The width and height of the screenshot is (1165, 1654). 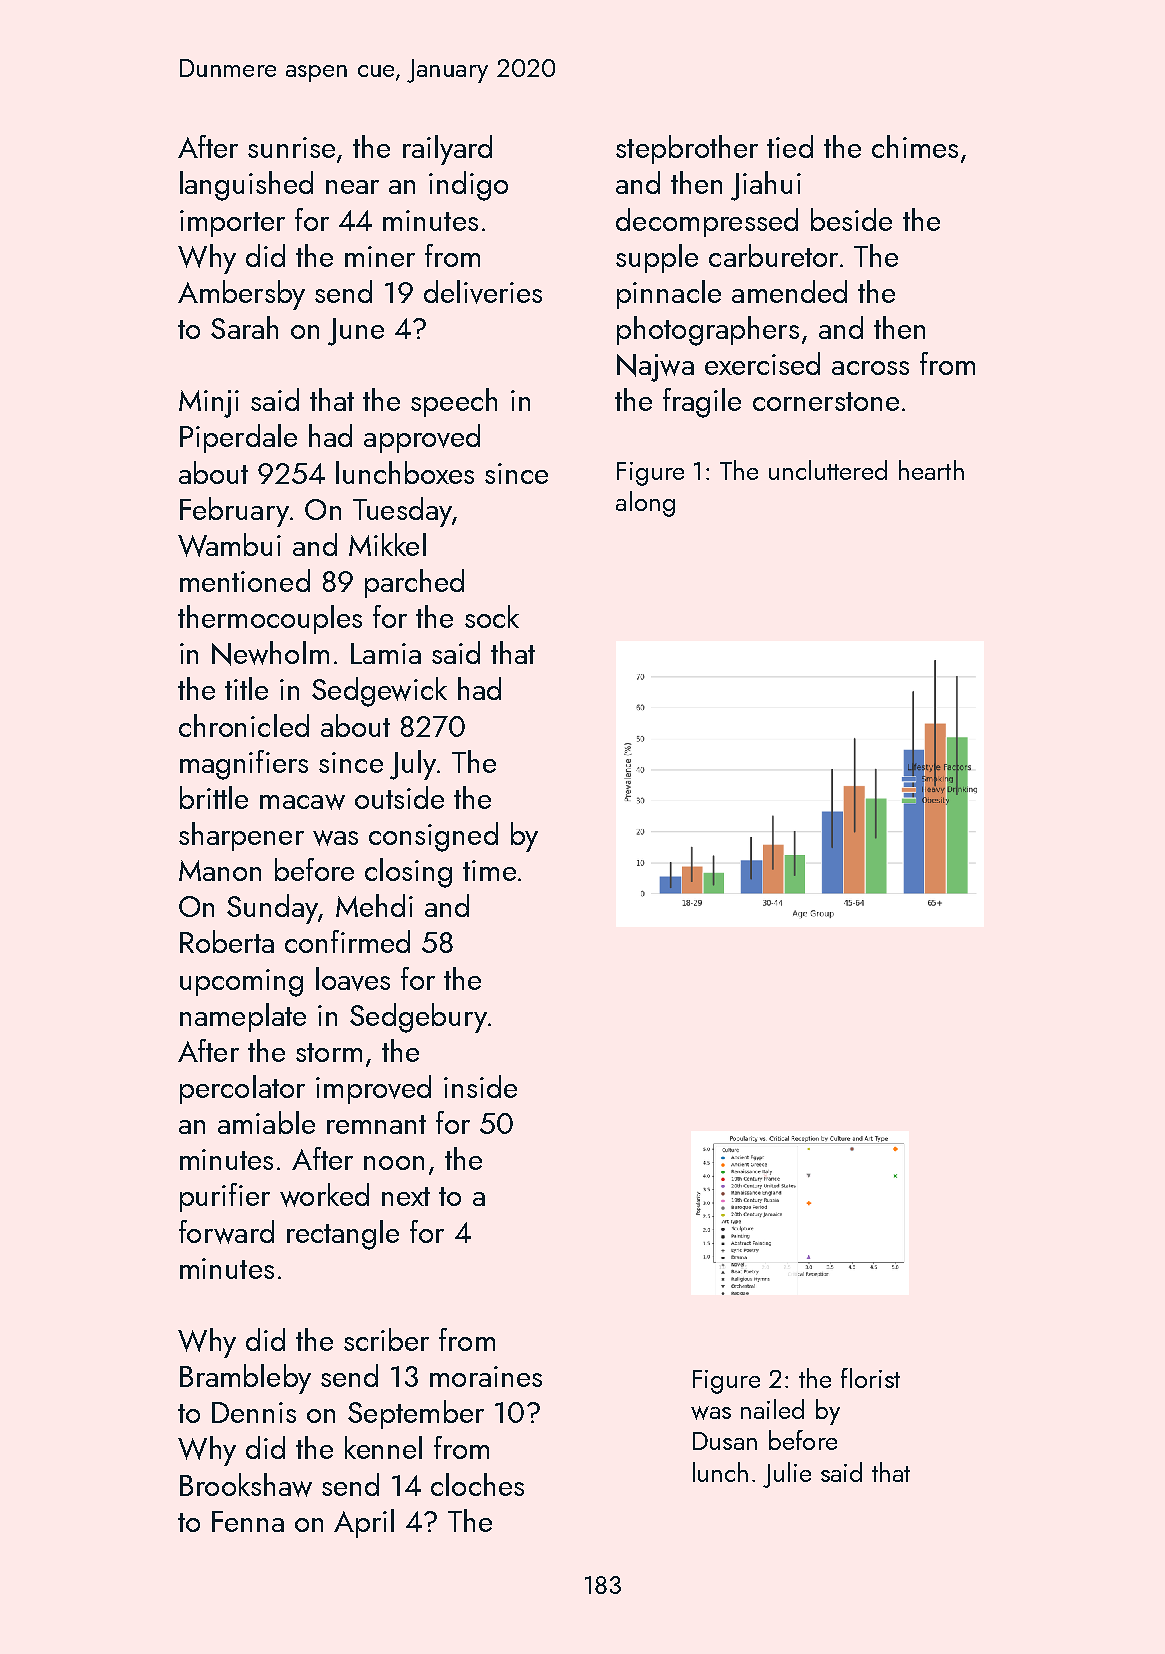 What do you see at coordinates (244, 327) in the screenshot?
I see `Sarah` at bounding box center [244, 327].
